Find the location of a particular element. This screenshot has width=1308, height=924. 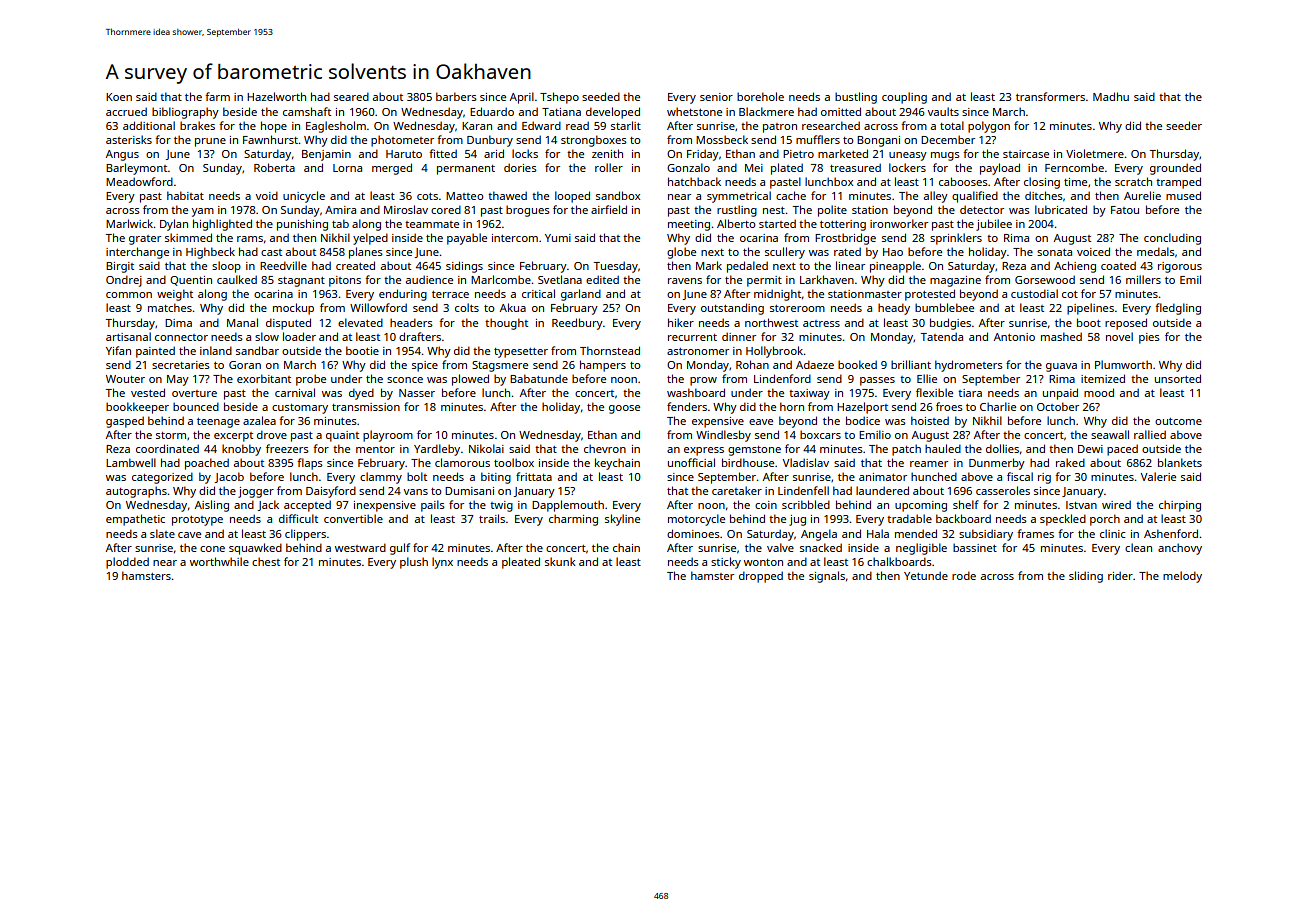

seeded is located at coordinates (601, 96).
